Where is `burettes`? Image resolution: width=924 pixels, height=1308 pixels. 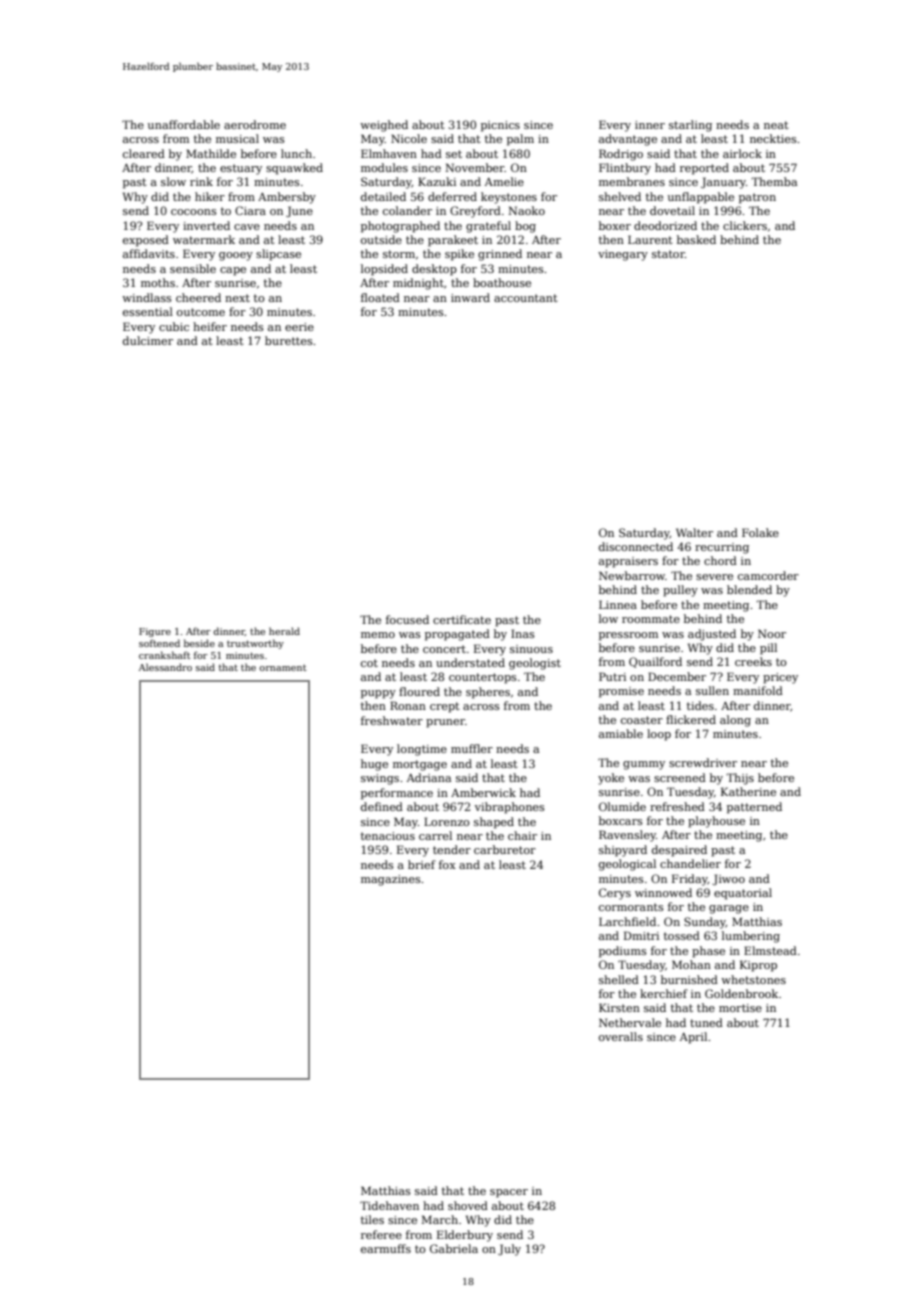 burettes is located at coordinates (289, 340).
